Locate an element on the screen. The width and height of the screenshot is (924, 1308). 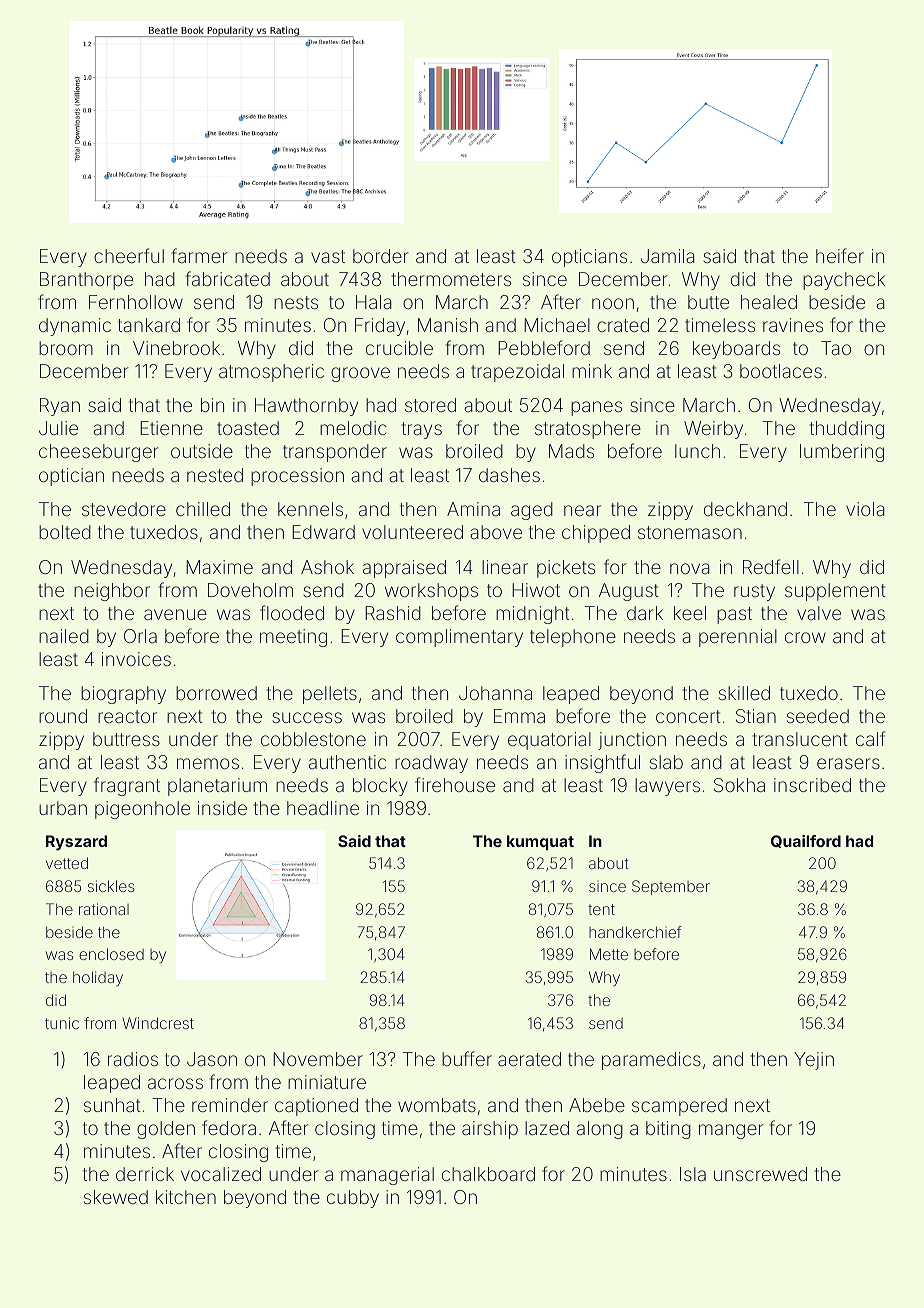
Quailford is located at coordinates (806, 841).
